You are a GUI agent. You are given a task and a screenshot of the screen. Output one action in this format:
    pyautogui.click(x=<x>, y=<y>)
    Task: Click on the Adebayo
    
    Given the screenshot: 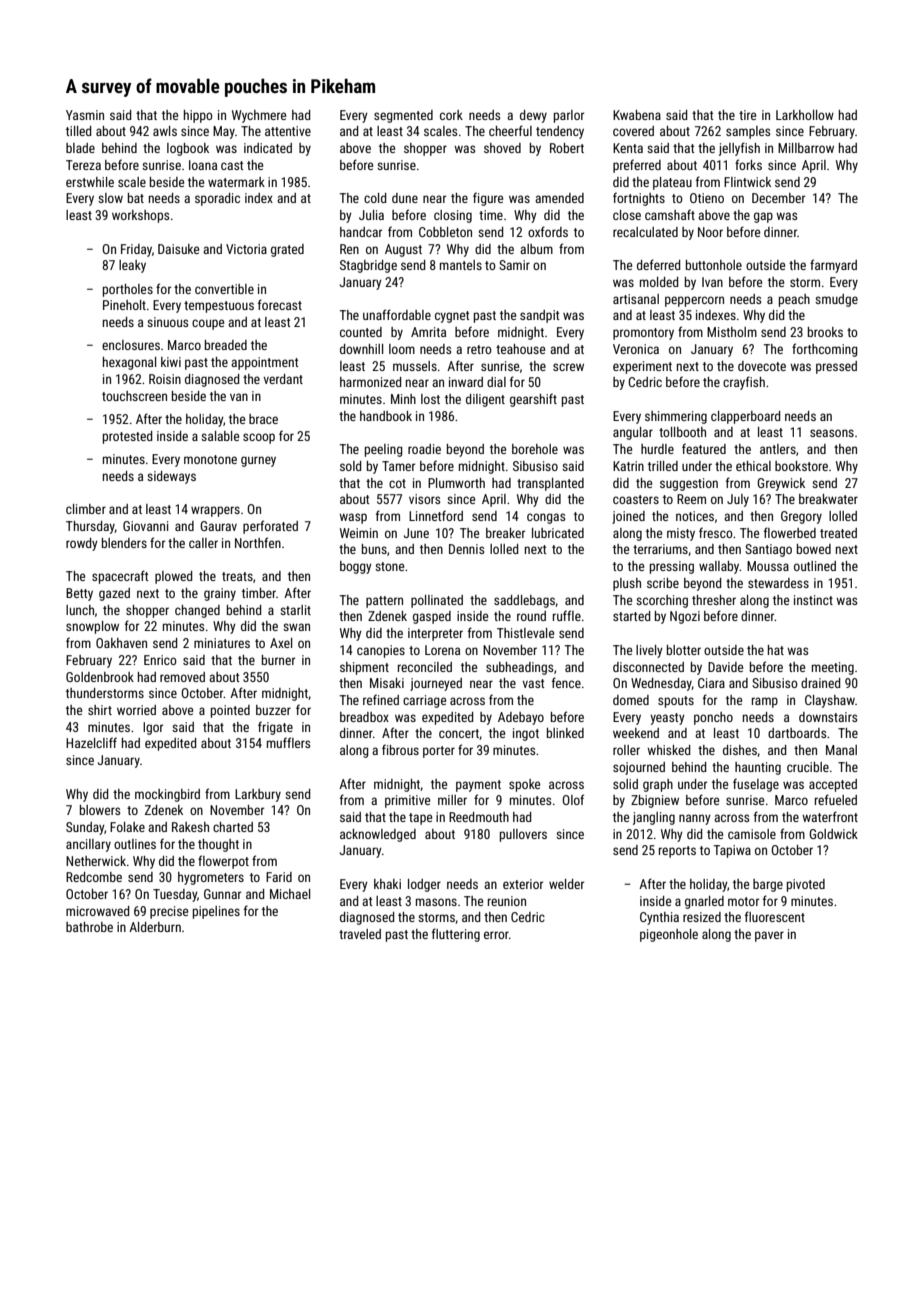 What is the action you would take?
    pyautogui.click(x=521, y=718)
